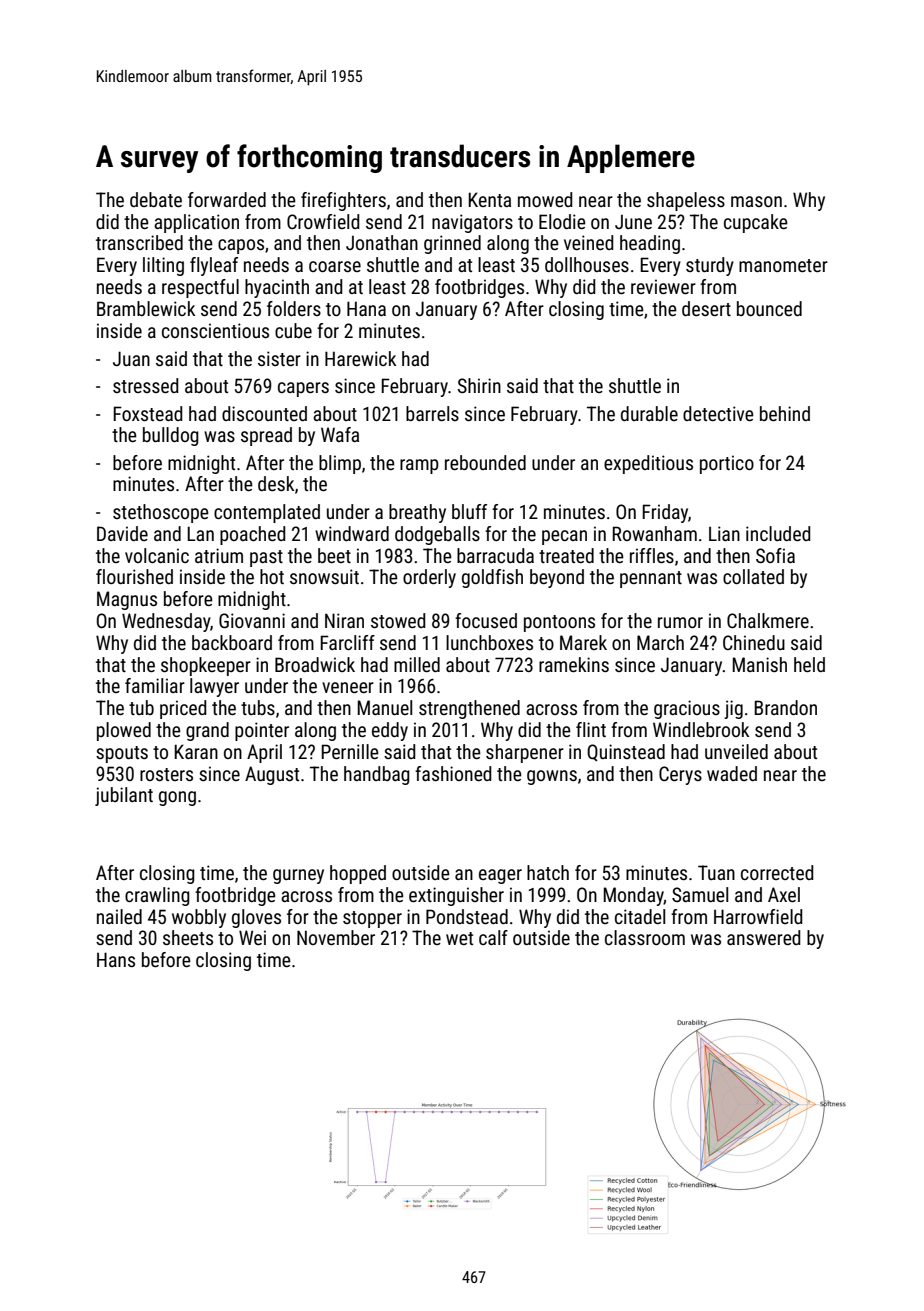 This screenshot has width=924, height=1311. What do you see at coordinates (252, 937) in the screenshot?
I see `Wei` at bounding box center [252, 937].
